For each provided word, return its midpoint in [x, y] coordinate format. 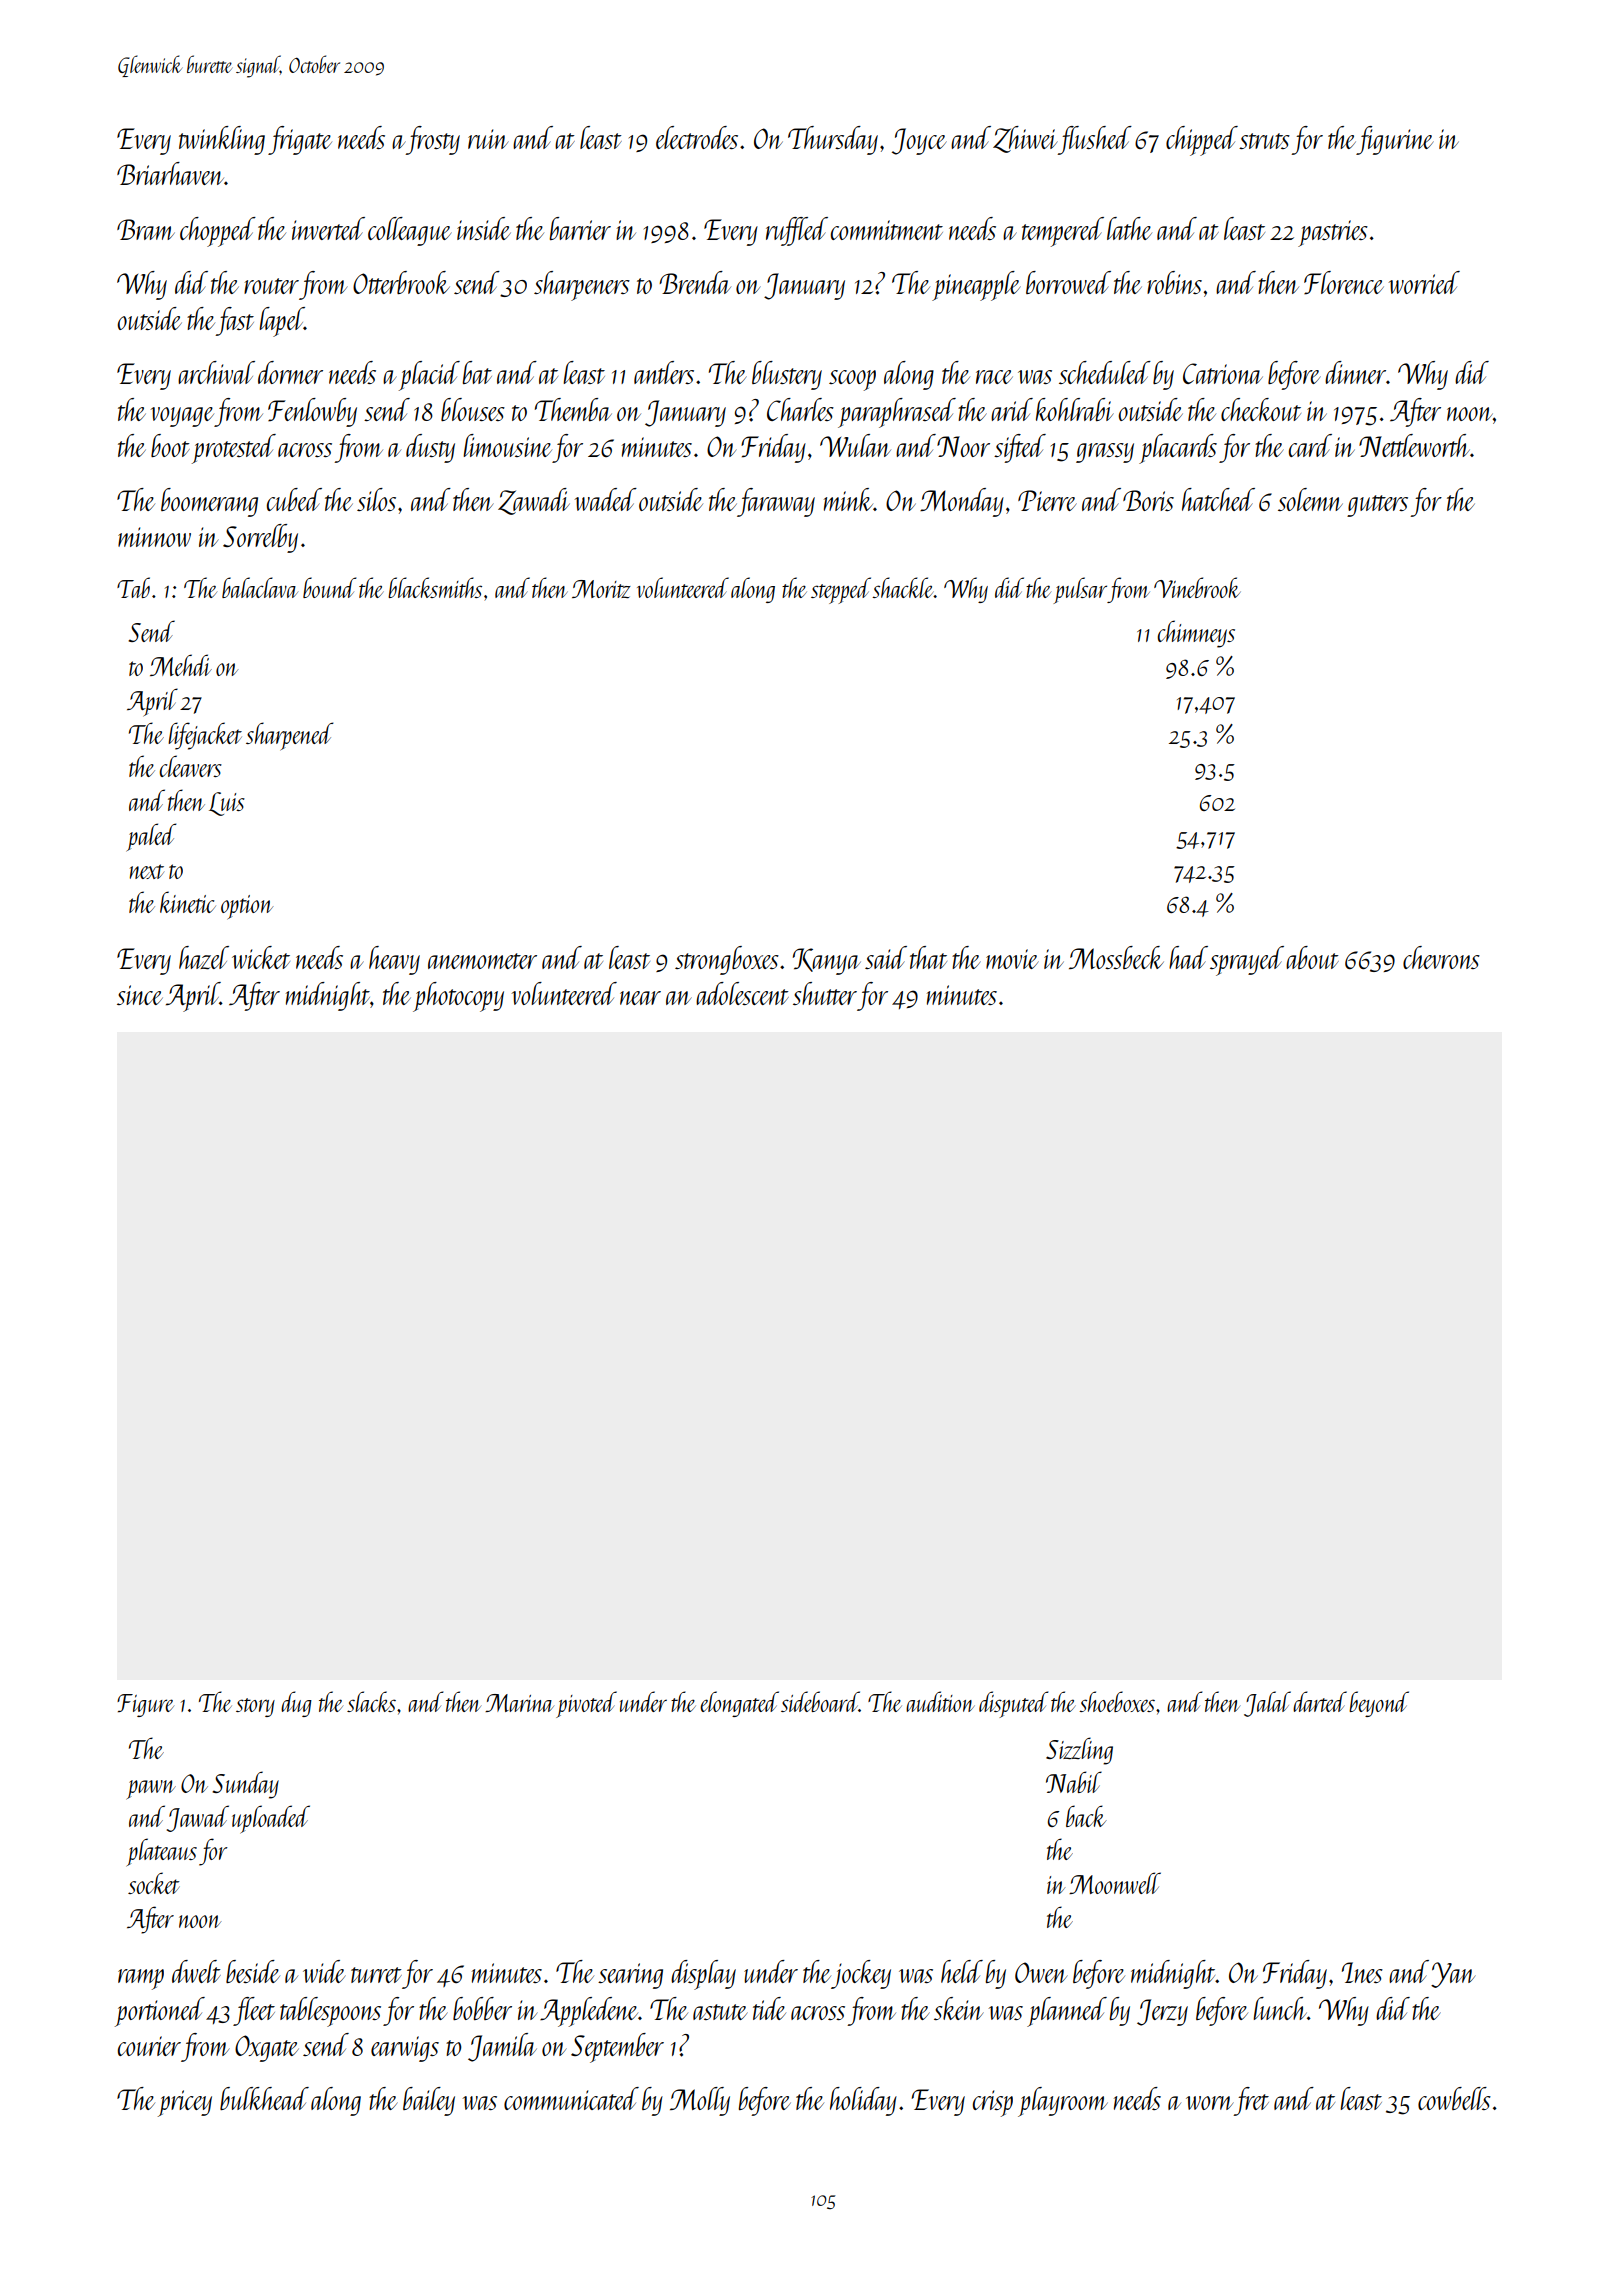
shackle [903, 587]
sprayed [1247, 961]
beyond [1379, 1704]
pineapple [976, 286]
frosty [433, 140]
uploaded [271, 1819]
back [1086, 1816]
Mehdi [181, 665]
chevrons [1441, 957]
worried [1424, 282]
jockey [861, 1974]
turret [376, 1975]
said [886, 957]
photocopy [458, 997]
